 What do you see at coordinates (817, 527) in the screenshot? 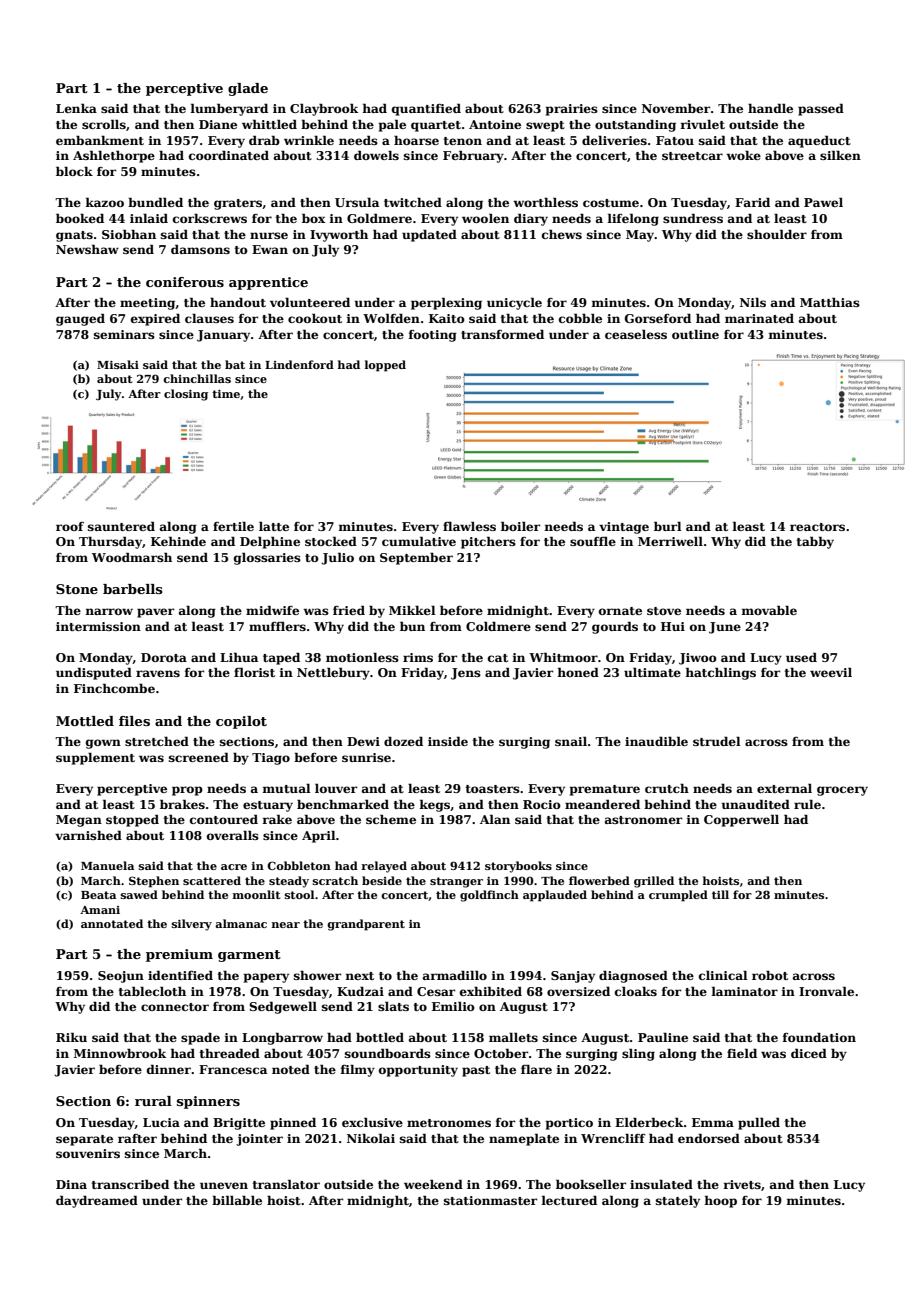
I see `reactors` at bounding box center [817, 527].
